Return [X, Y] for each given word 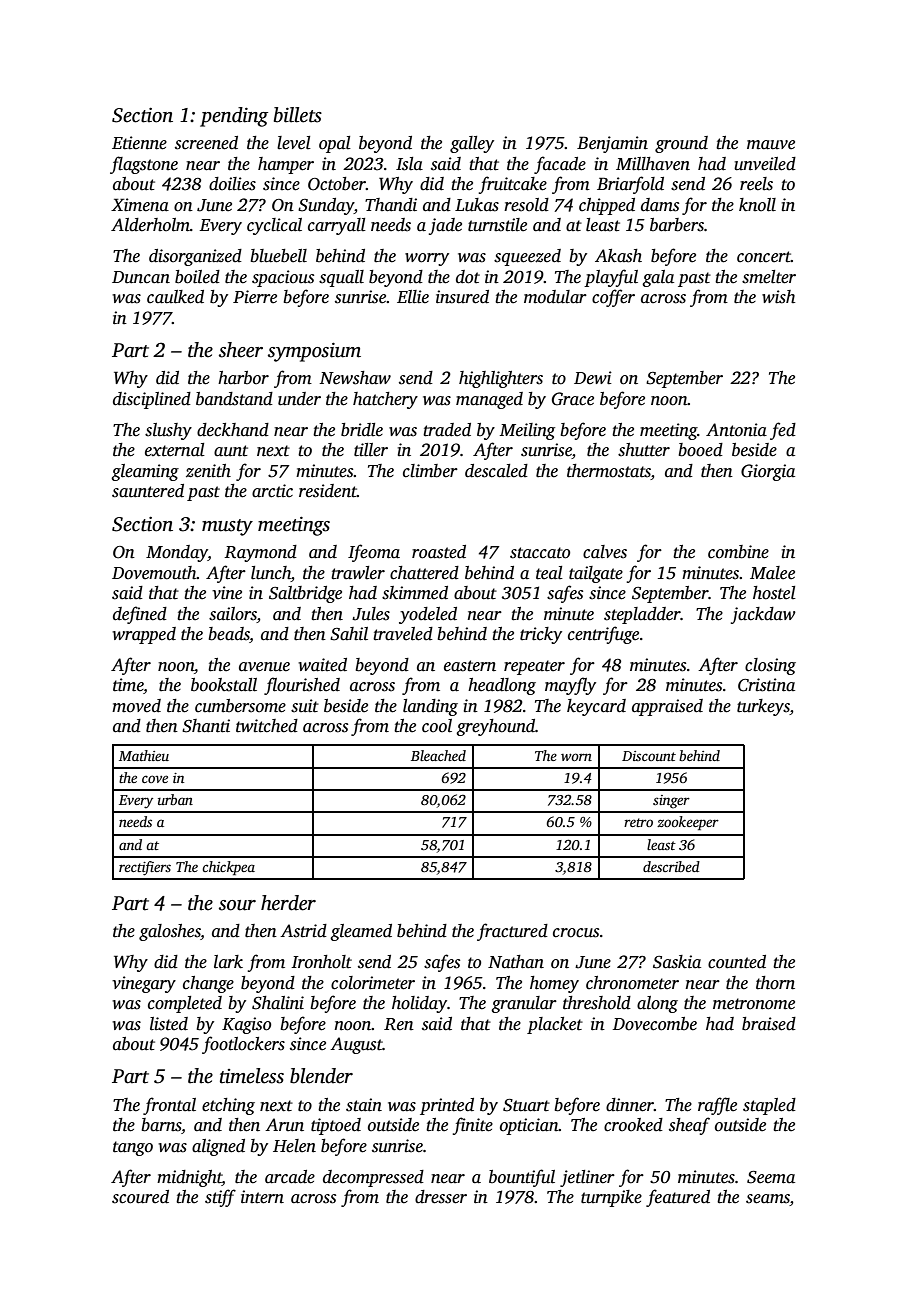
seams [768, 1200]
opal [335, 144]
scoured [140, 1197]
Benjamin [612, 144]
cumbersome [240, 706]
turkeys [763, 707]
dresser [441, 1197]
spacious [283, 278]
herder [288, 903]
